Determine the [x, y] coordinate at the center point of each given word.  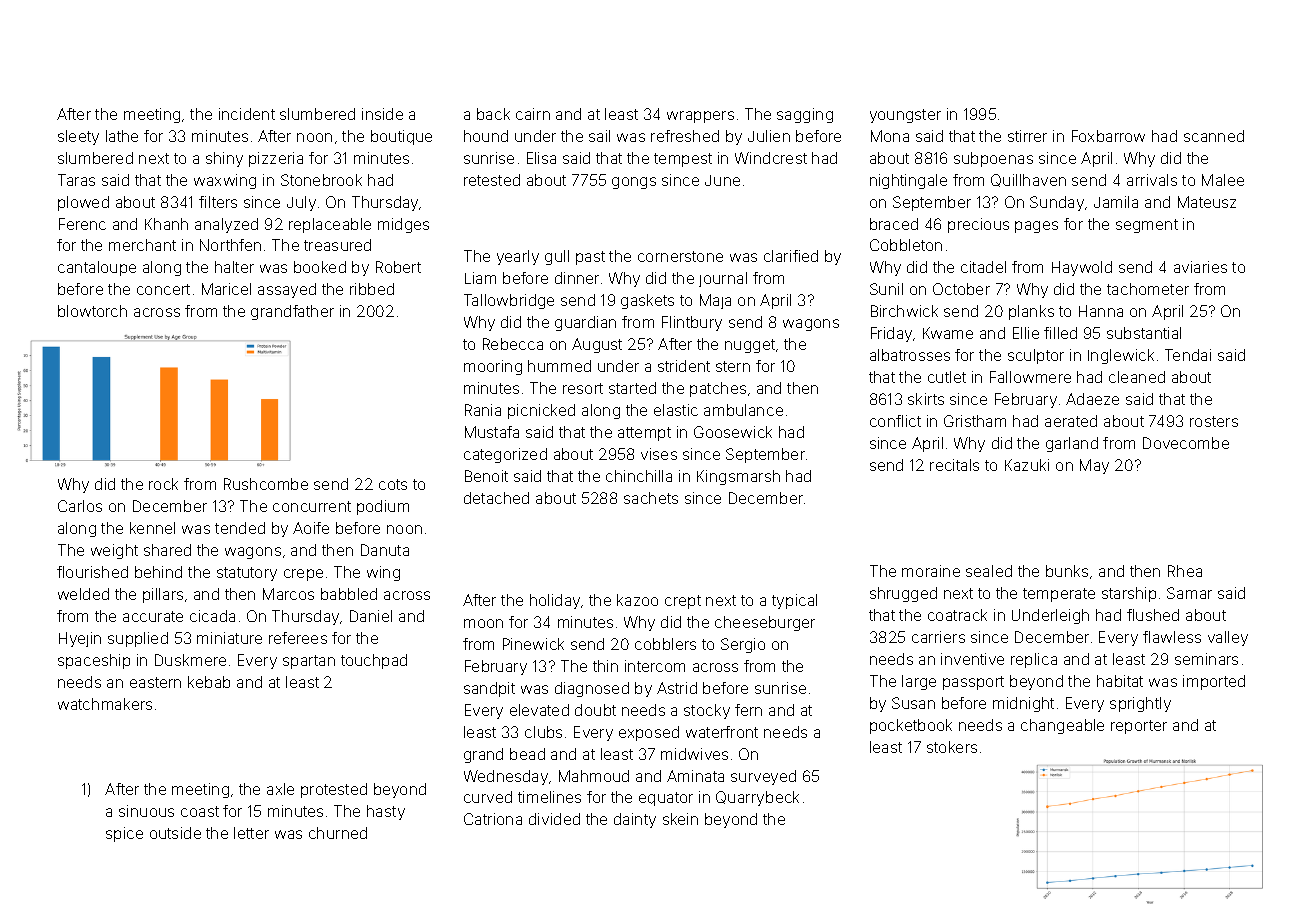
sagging [805, 115]
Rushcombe [266, 484]
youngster [905, 116]
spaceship [94, 661]
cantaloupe [97, 268]
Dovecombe [1186, 443]
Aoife [311, 528]
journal [723, 279]
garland [1072, 444]
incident [247, 114]
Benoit [486, 476]
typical [794, 601]
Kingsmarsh [738, 477]
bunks [1067, 571]
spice [124, 834]
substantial [1144, 333]
